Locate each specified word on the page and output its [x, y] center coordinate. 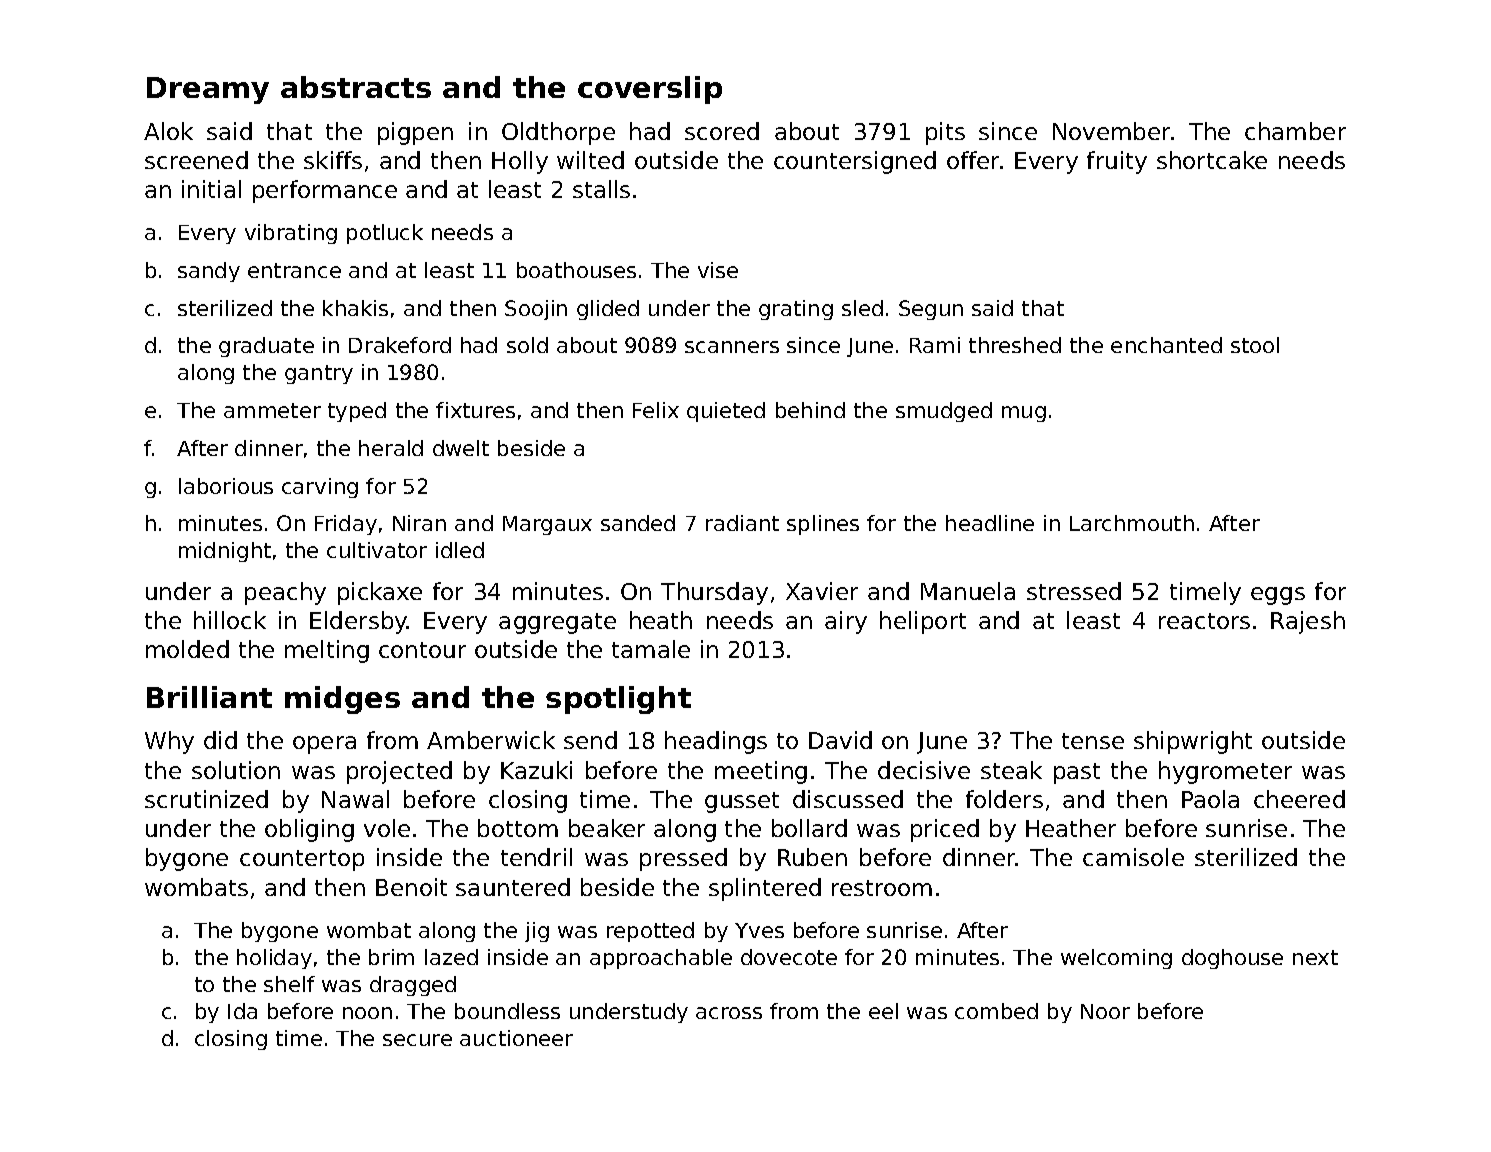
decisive [924, 770]
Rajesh [1308, 622]
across [729, 1013]
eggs [1278, 596]
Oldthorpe [558, 133]
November [1111, 131]
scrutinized [206, 799]
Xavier [822, 591]
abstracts [356, 87]
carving [320, 488]
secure [417, 1040]
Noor [1105, 1011]
